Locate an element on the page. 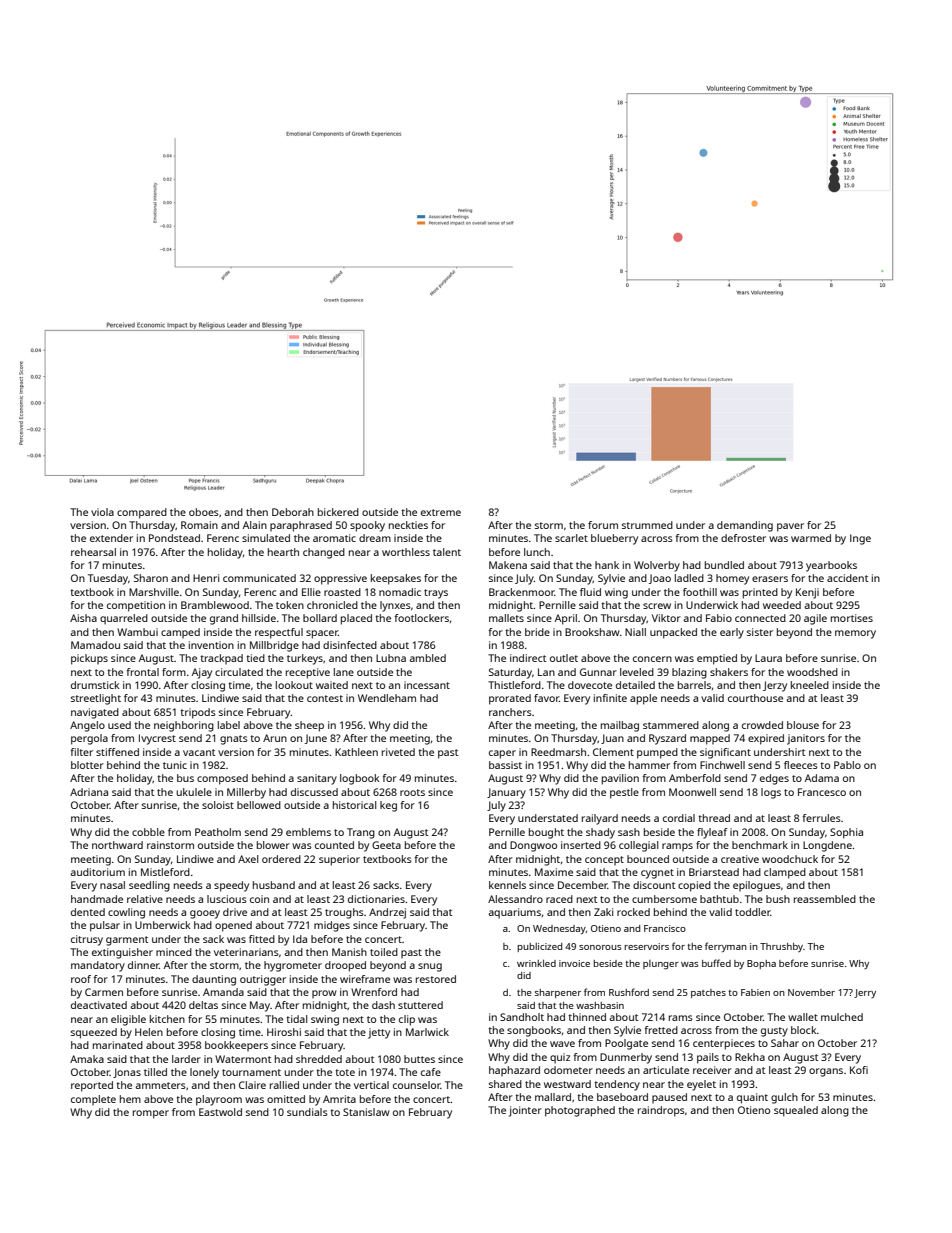 Image resolution: width=952 pixels, height=1233 pixels. paver is located at coordinates (790, 527).
